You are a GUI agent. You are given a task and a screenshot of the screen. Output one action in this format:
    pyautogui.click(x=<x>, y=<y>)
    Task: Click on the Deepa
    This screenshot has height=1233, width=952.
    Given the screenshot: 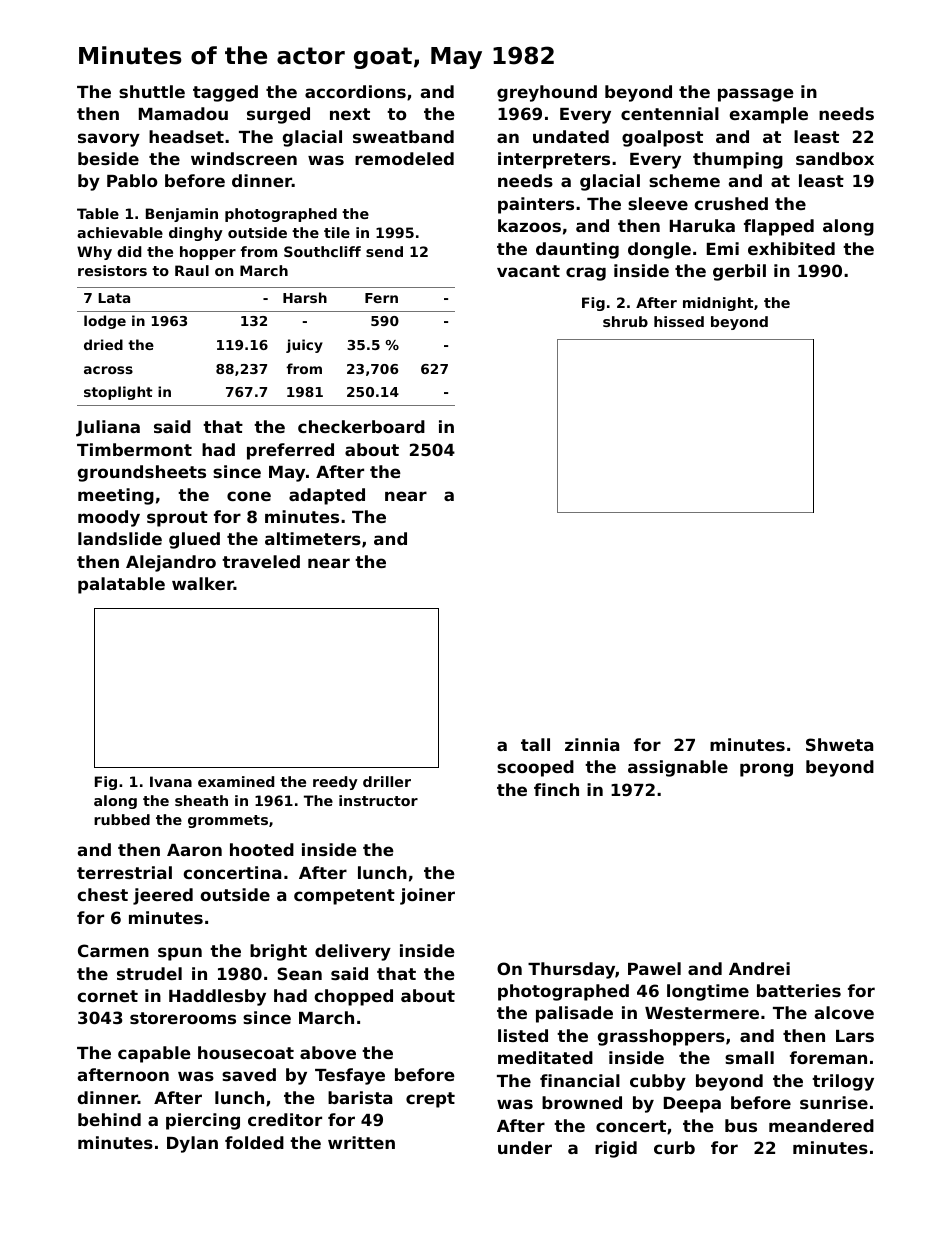 What is the action you would take?
    pyautogui.click(x=692, y=1105)
